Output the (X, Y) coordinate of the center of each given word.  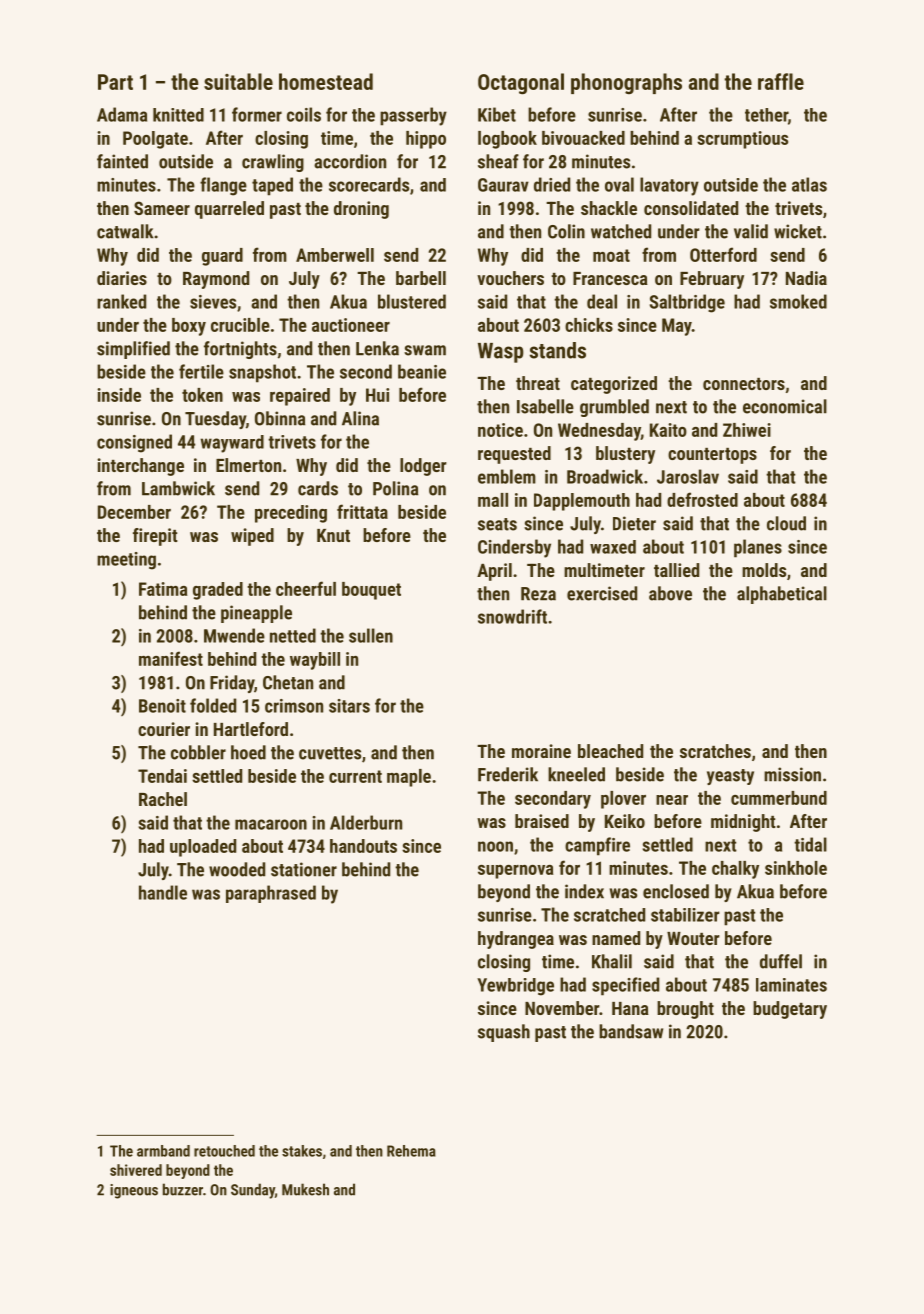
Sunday (253, 1191)
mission (792, 774)
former (257, 114)
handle (163, 892)
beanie (422, 371)
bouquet (371, 591)
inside (119, 395)
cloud (786, 523)
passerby (413, 116)
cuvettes (330, 753)
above (670, 593)
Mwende (234, 635)
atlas (809, 184)
